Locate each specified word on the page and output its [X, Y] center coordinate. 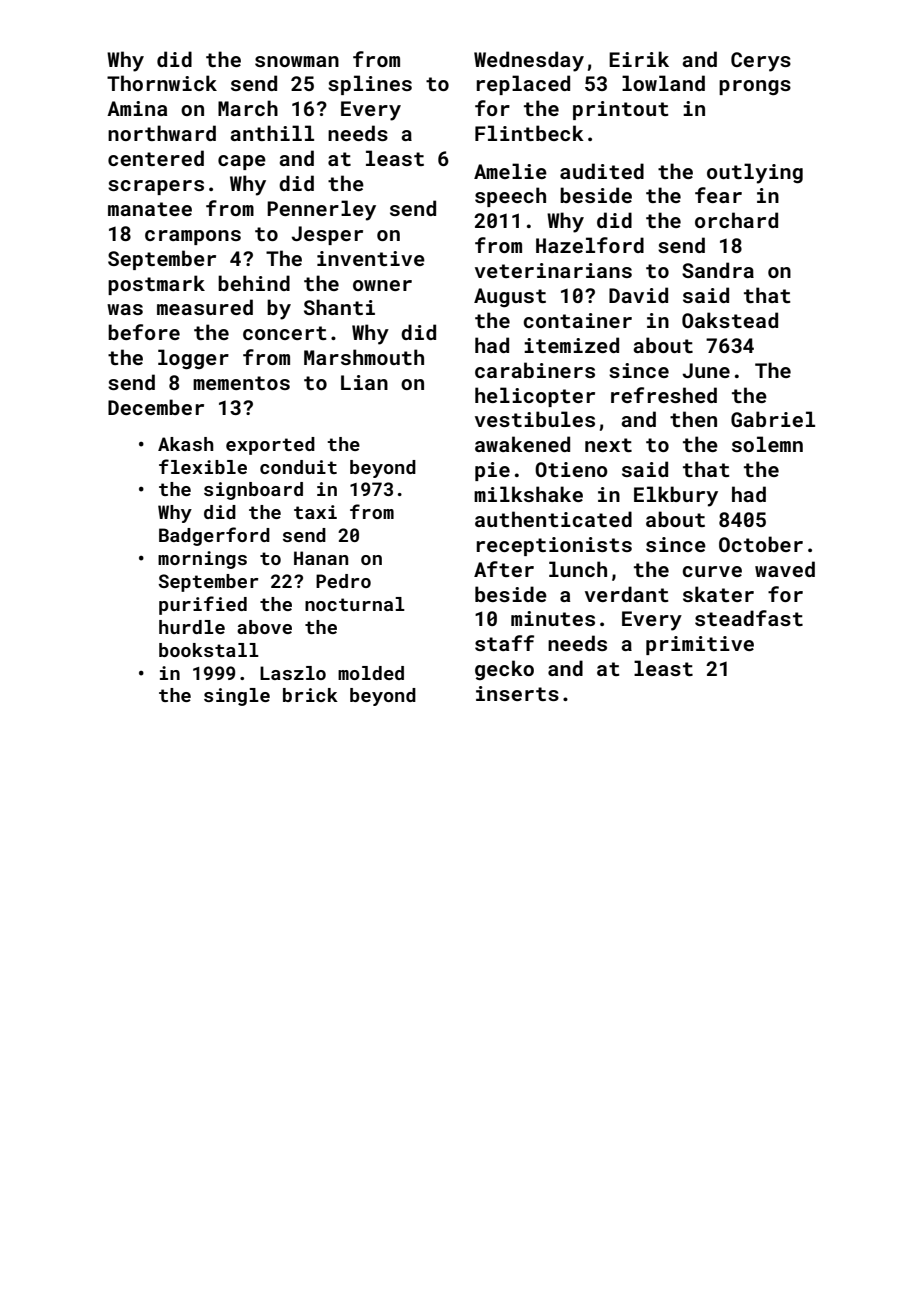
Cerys [761, 62]
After [504, 569]
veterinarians [553, 270]
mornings [202, 560]
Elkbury [676, 496]
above [264, 627]
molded [371, 673]
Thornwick [162, 83]
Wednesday [529, 61]
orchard [736, 220]
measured [205, 307]
